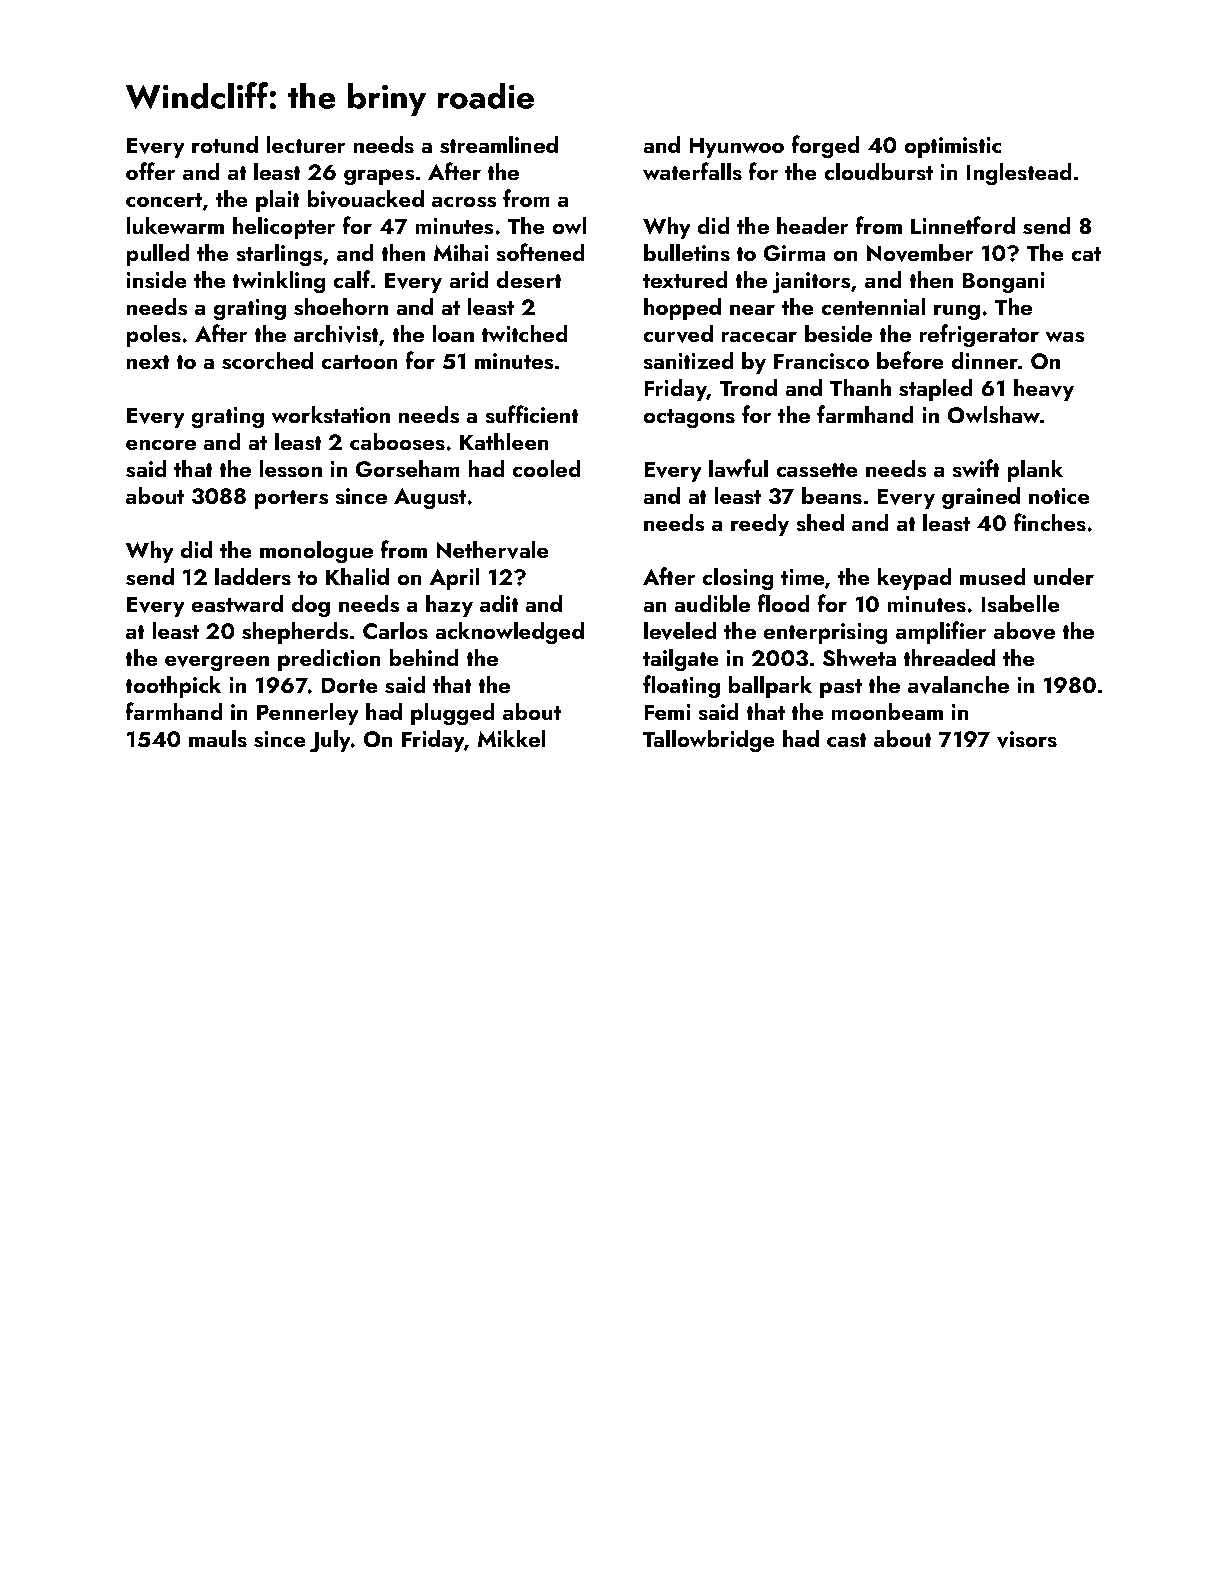 This page has height=1594, width=1232. What do you see at coordinates (1019, 174) in the page?
I see `Inglestead` at bounding box center [1019, 174].
